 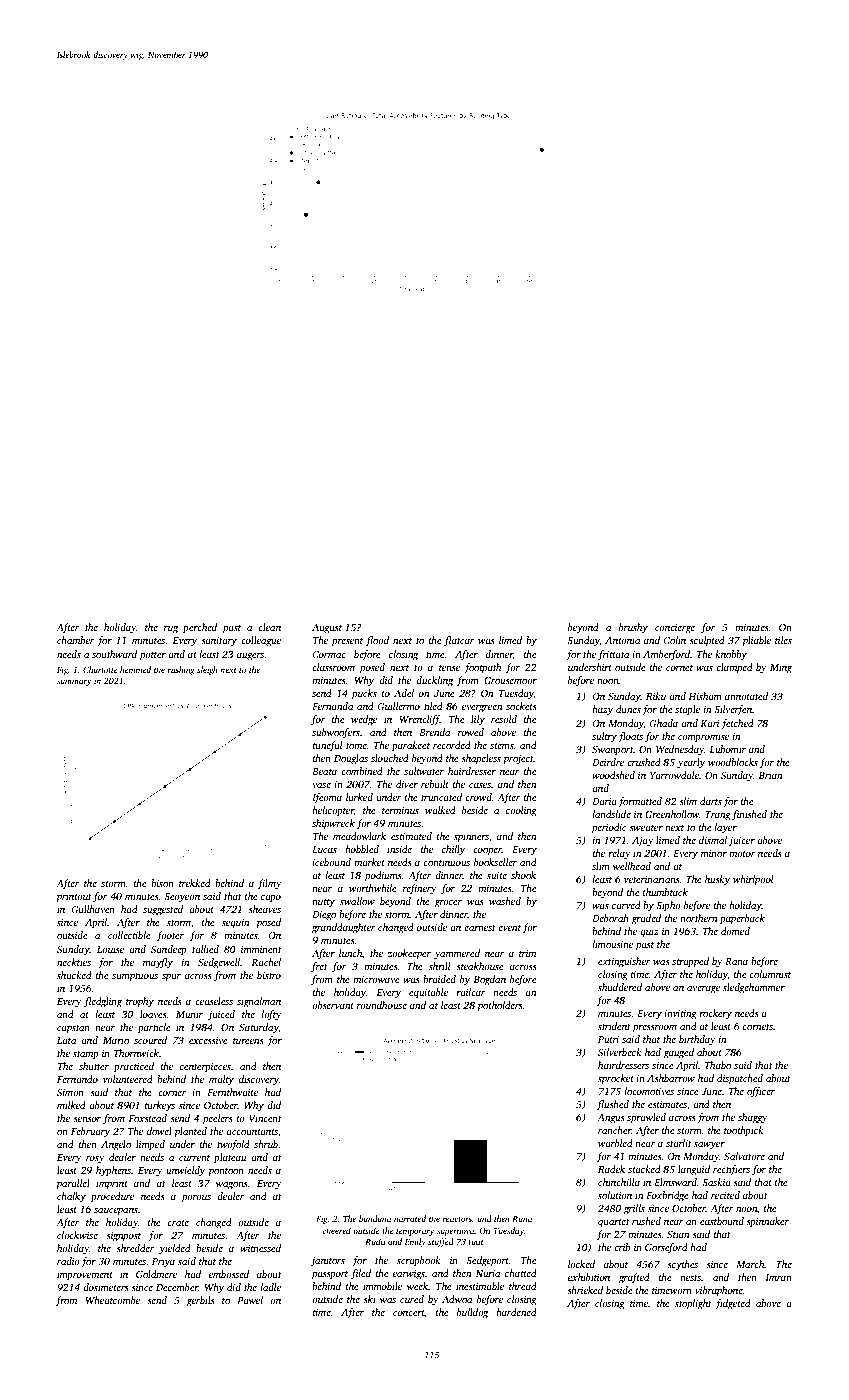 I want to click on printout, so click(x=74, y=898).
